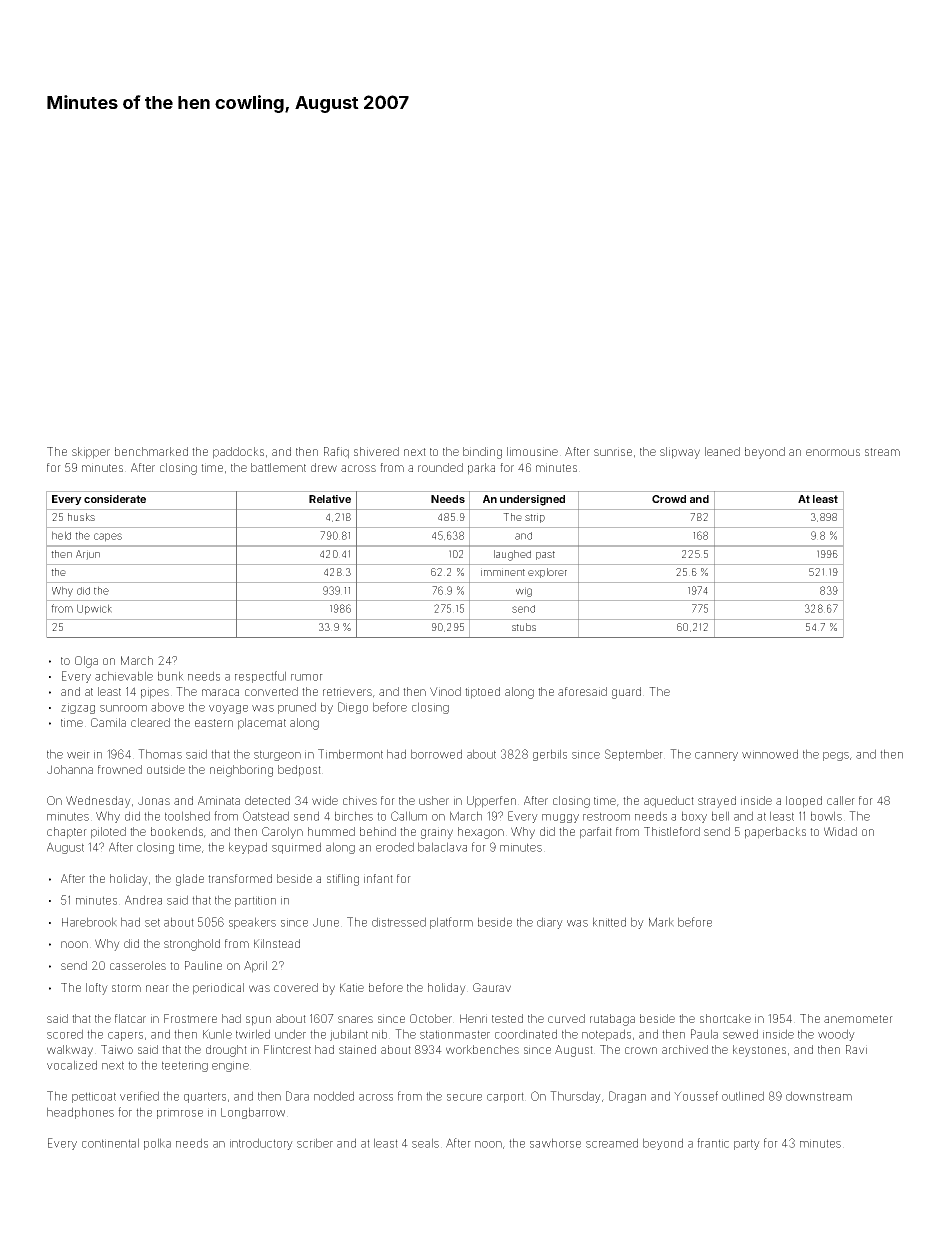 This screenshot has width=952, height=1233. What do you see at coordinates (482, 453) in the screenshot?
I see `binding` at bounding box center [482, 453].
